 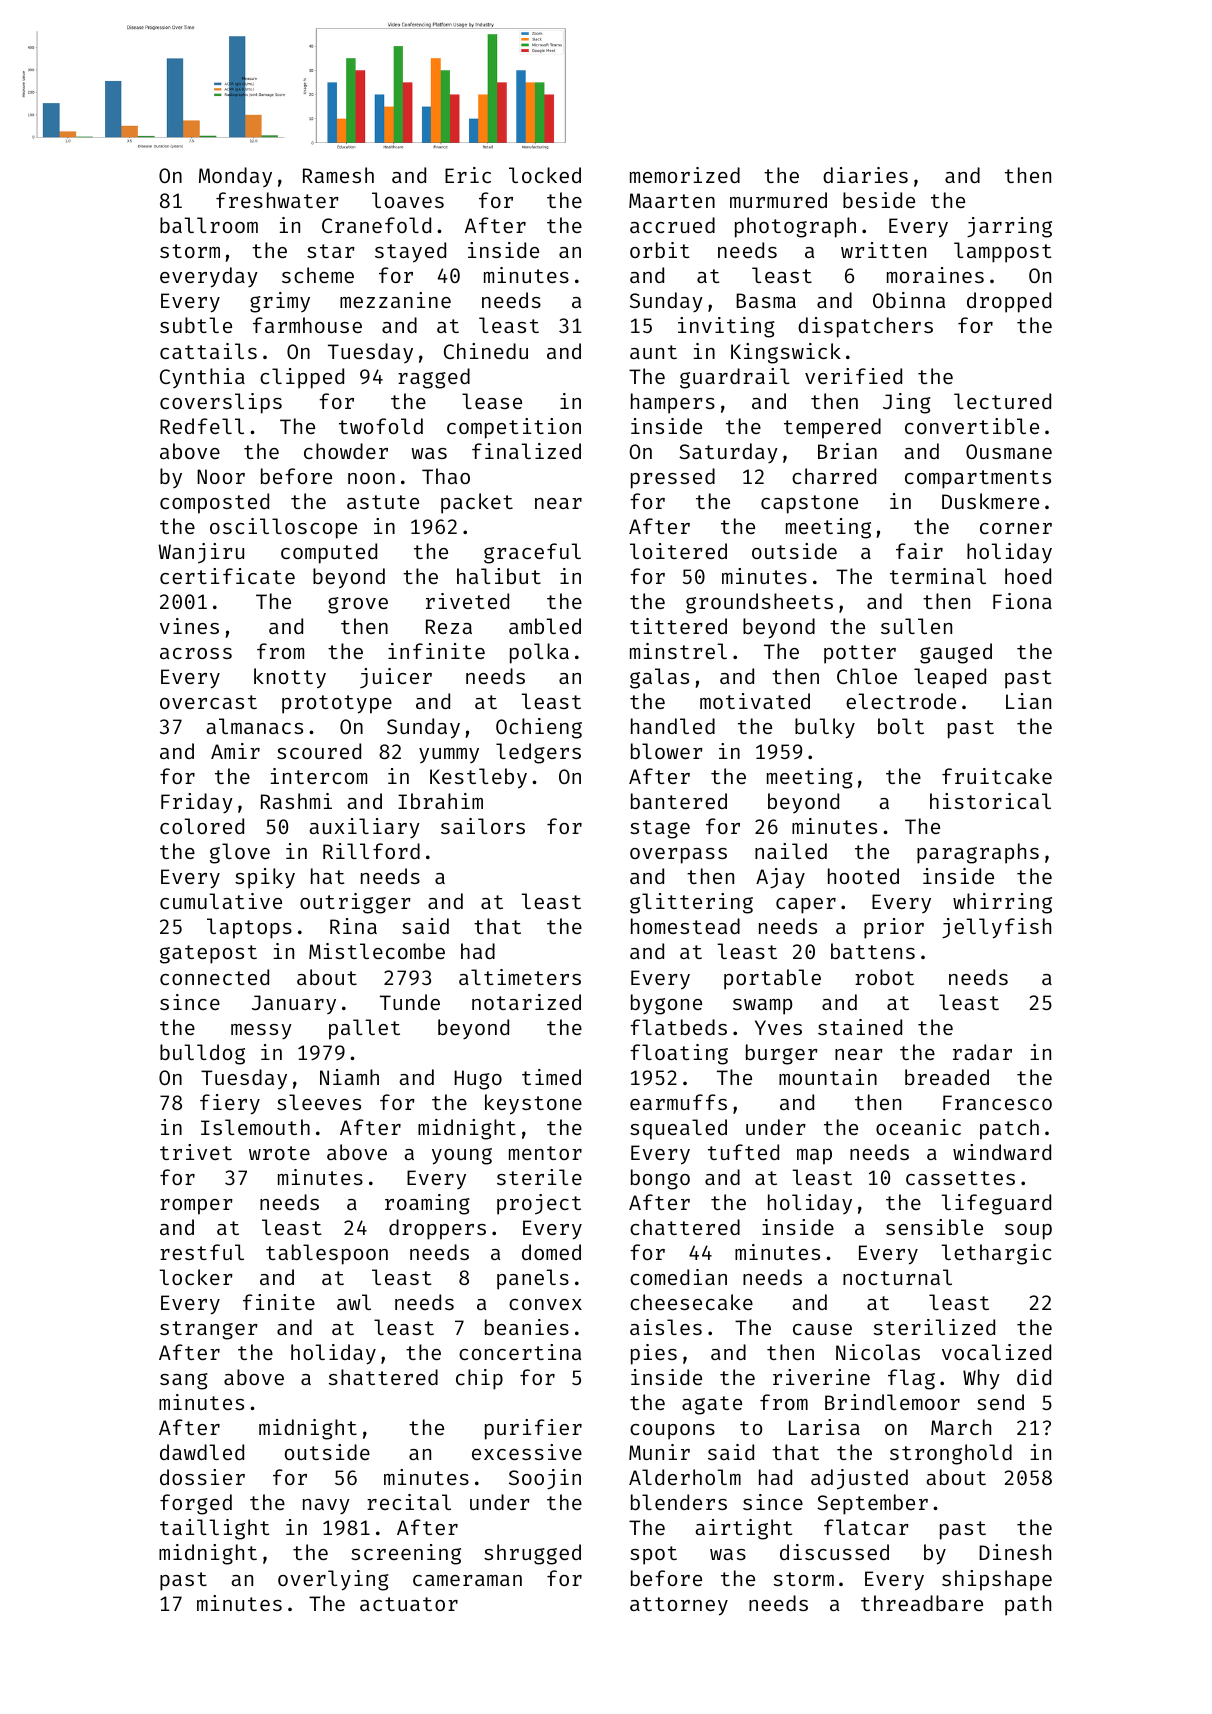 I want to click on homestead, so click(x=685, y=926).
